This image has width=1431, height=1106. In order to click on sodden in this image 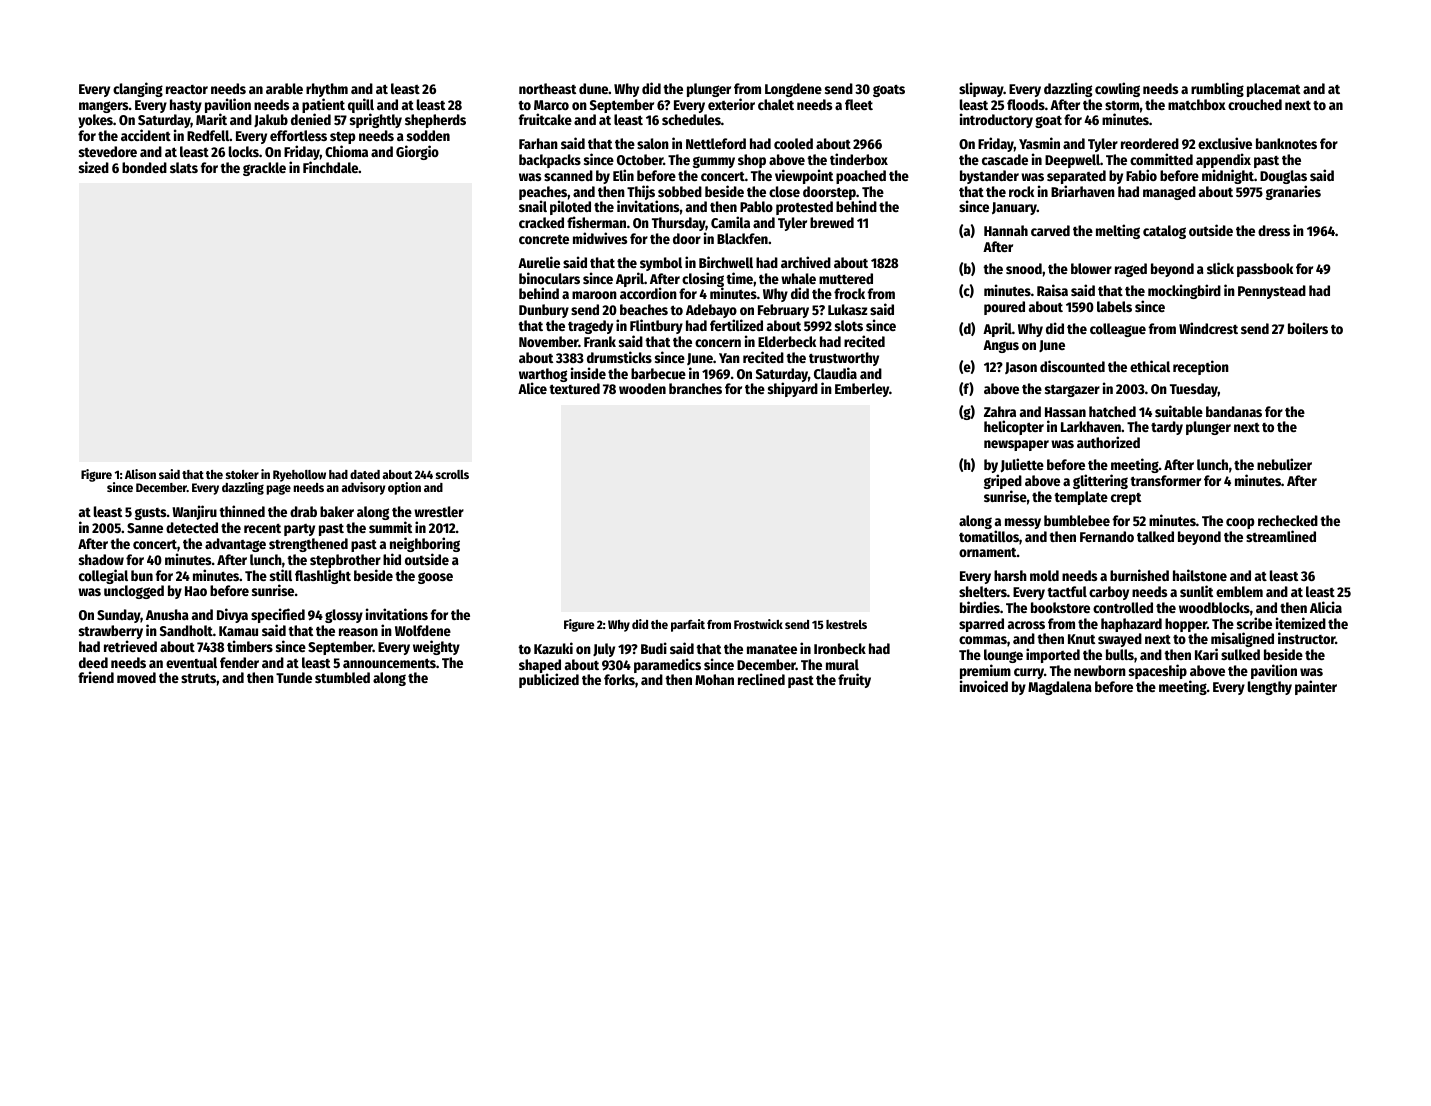, I will do `click(428, 135)`.
